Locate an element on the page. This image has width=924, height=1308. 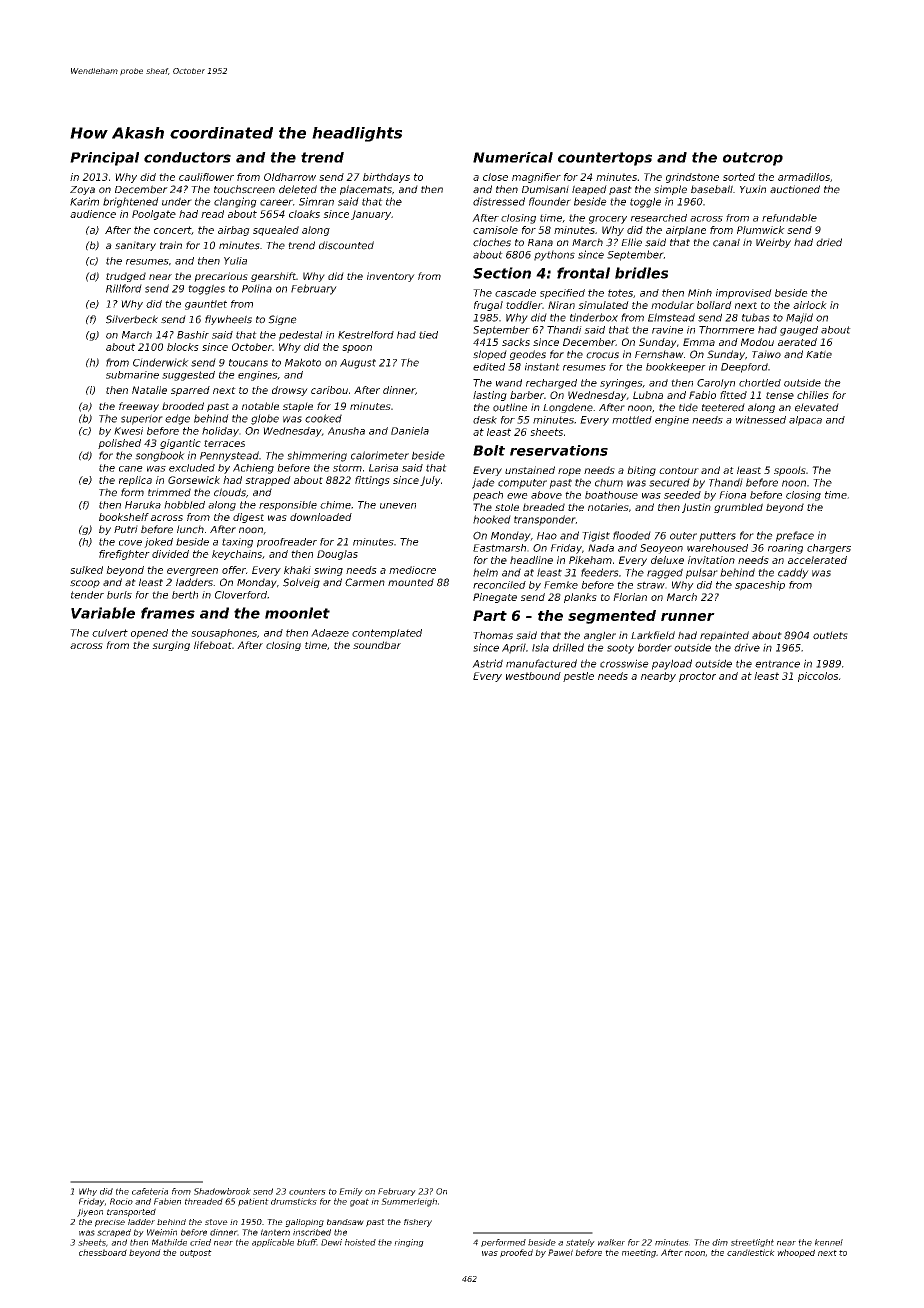
cafeteria is located at coordinates (150, 1191).
